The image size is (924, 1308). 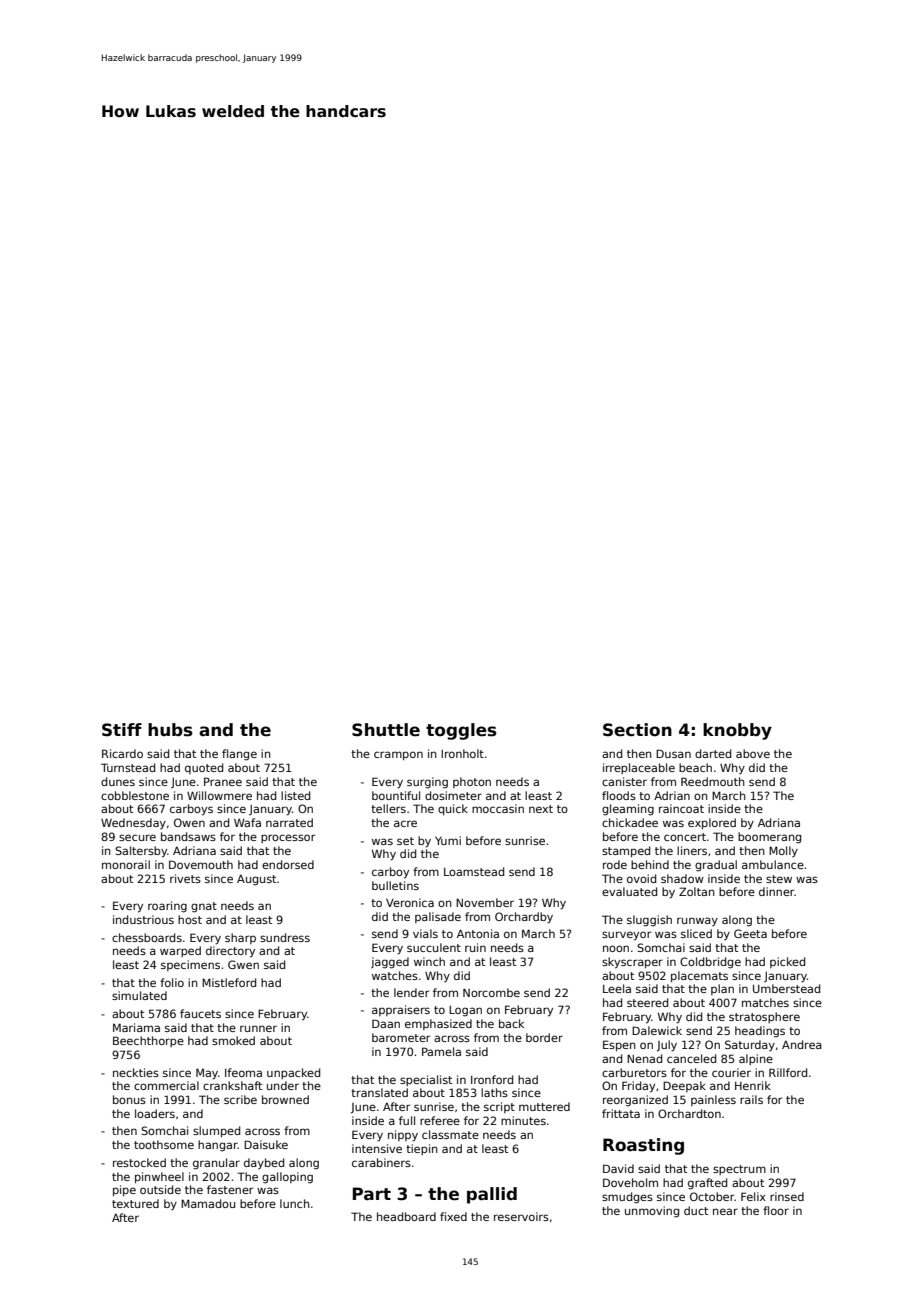 What do you see at coordinates (492, 1079) in the screenshot?
I see `Ironford` at bounding box center [492, 1079].
